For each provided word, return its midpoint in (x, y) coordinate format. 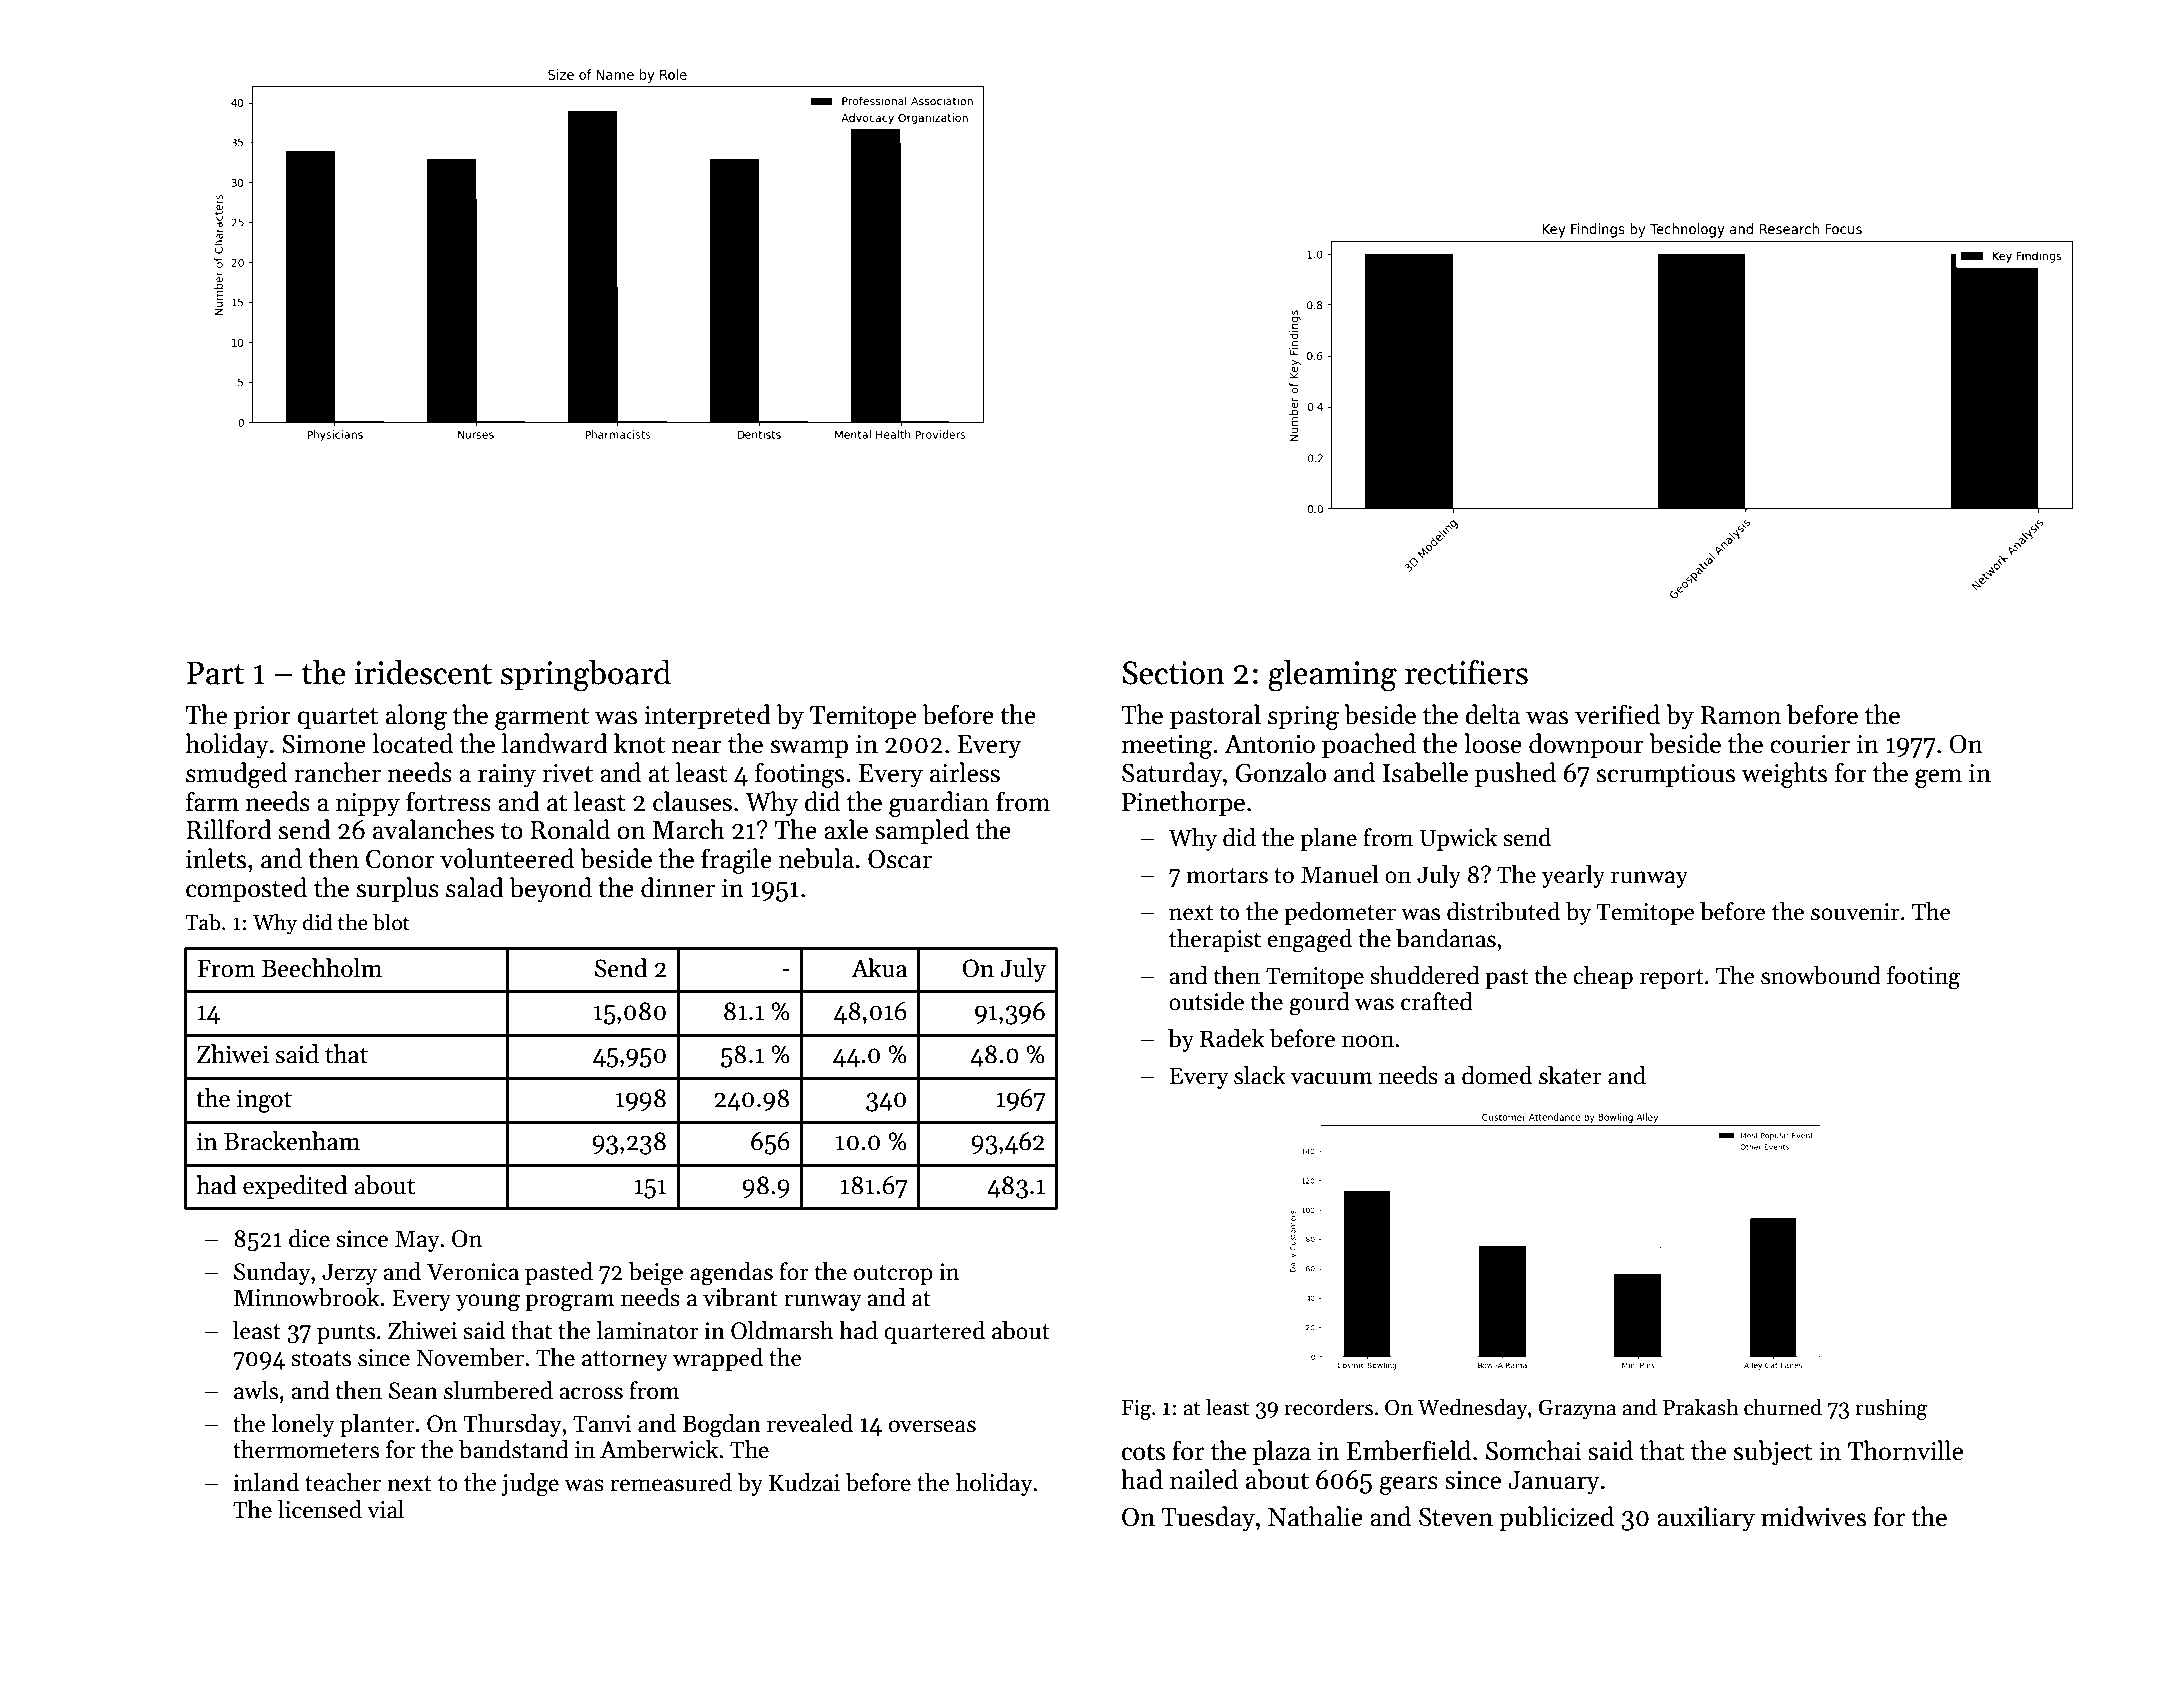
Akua (879, 968)
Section (1173, 673)
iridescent (423, 672)
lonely (303, 1425)
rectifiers (1466, 672)
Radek (1232, 1038)
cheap (1603, 977)
